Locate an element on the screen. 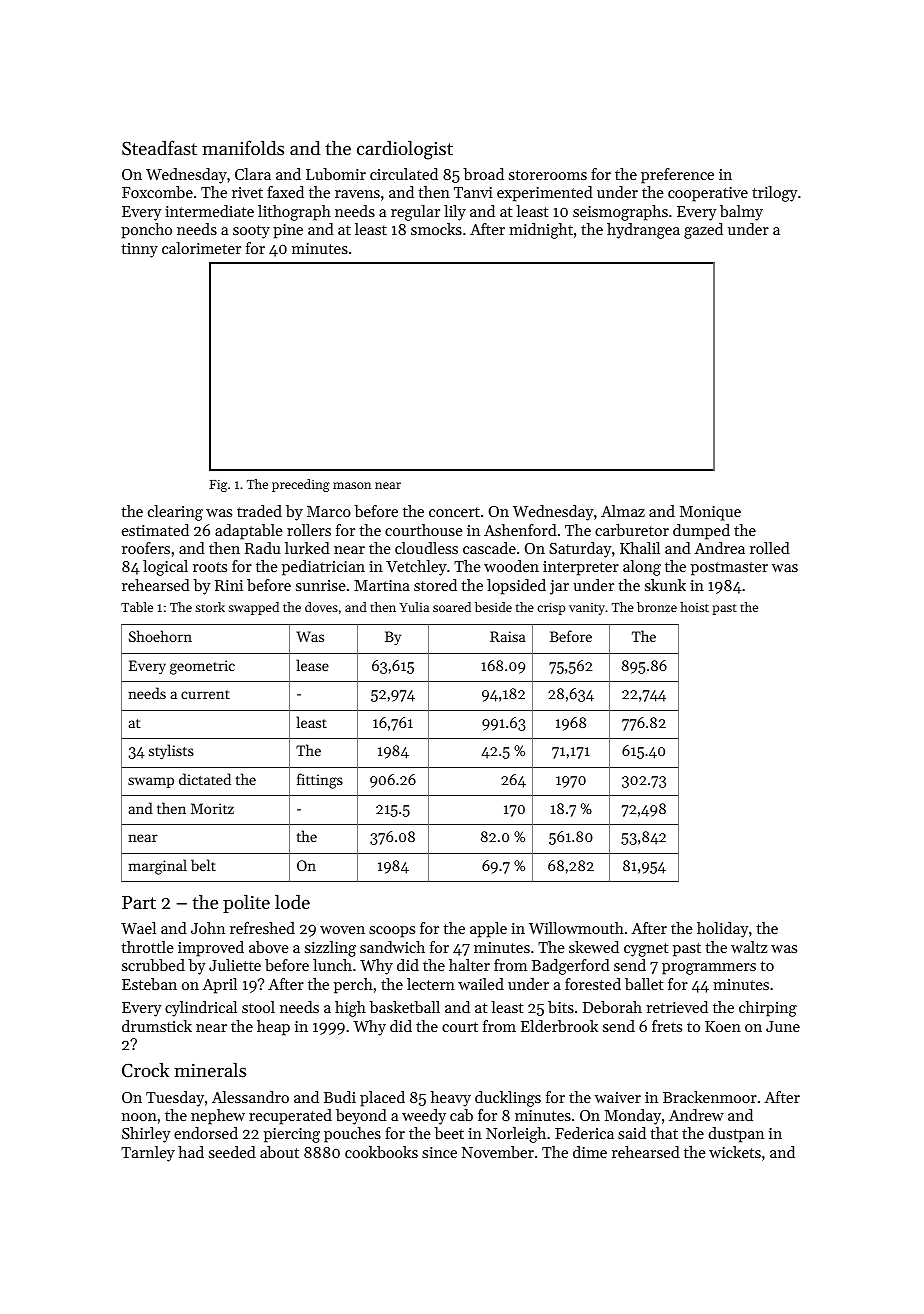 The height and width of the screenshot is (1314, 924). Steadfast is located at coordinates (159, 147).
